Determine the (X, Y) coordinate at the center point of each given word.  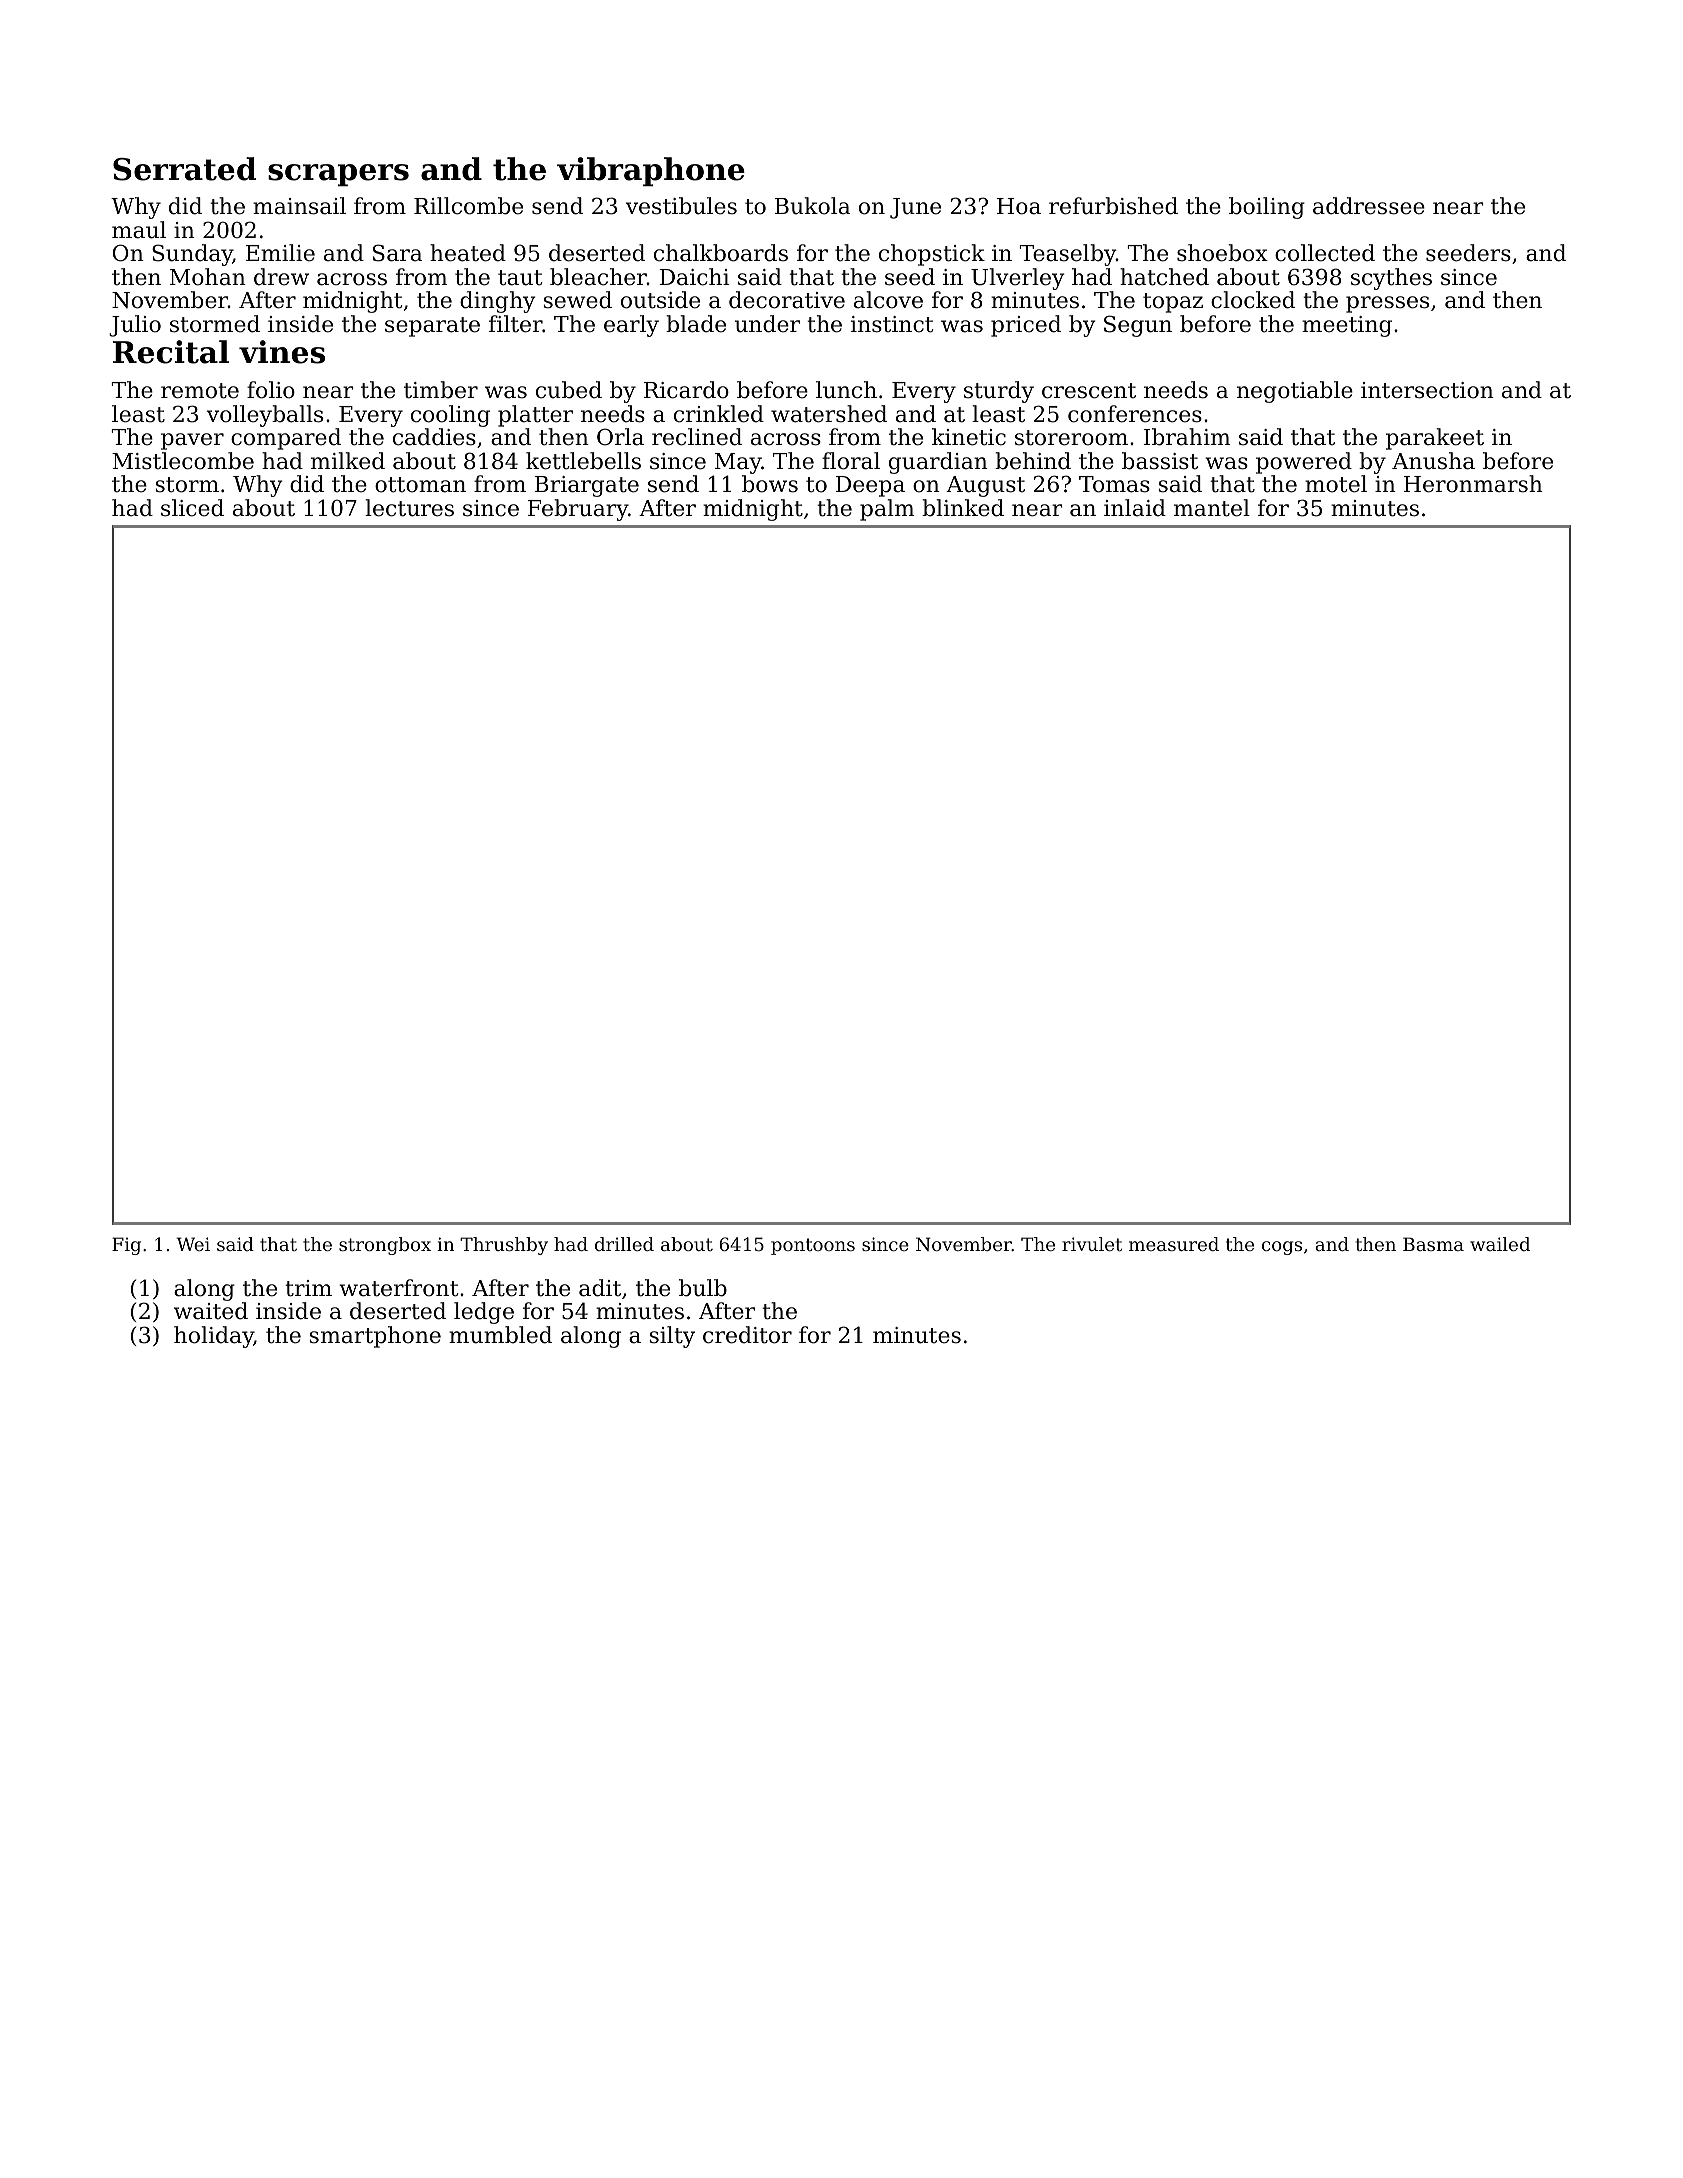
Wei (193, 1244)
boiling (1267, 208)
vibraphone (651, 171)
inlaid (1135, 508)
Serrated (184, 169)
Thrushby (504, 1246)
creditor (747, 1335)
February (578, 510)
